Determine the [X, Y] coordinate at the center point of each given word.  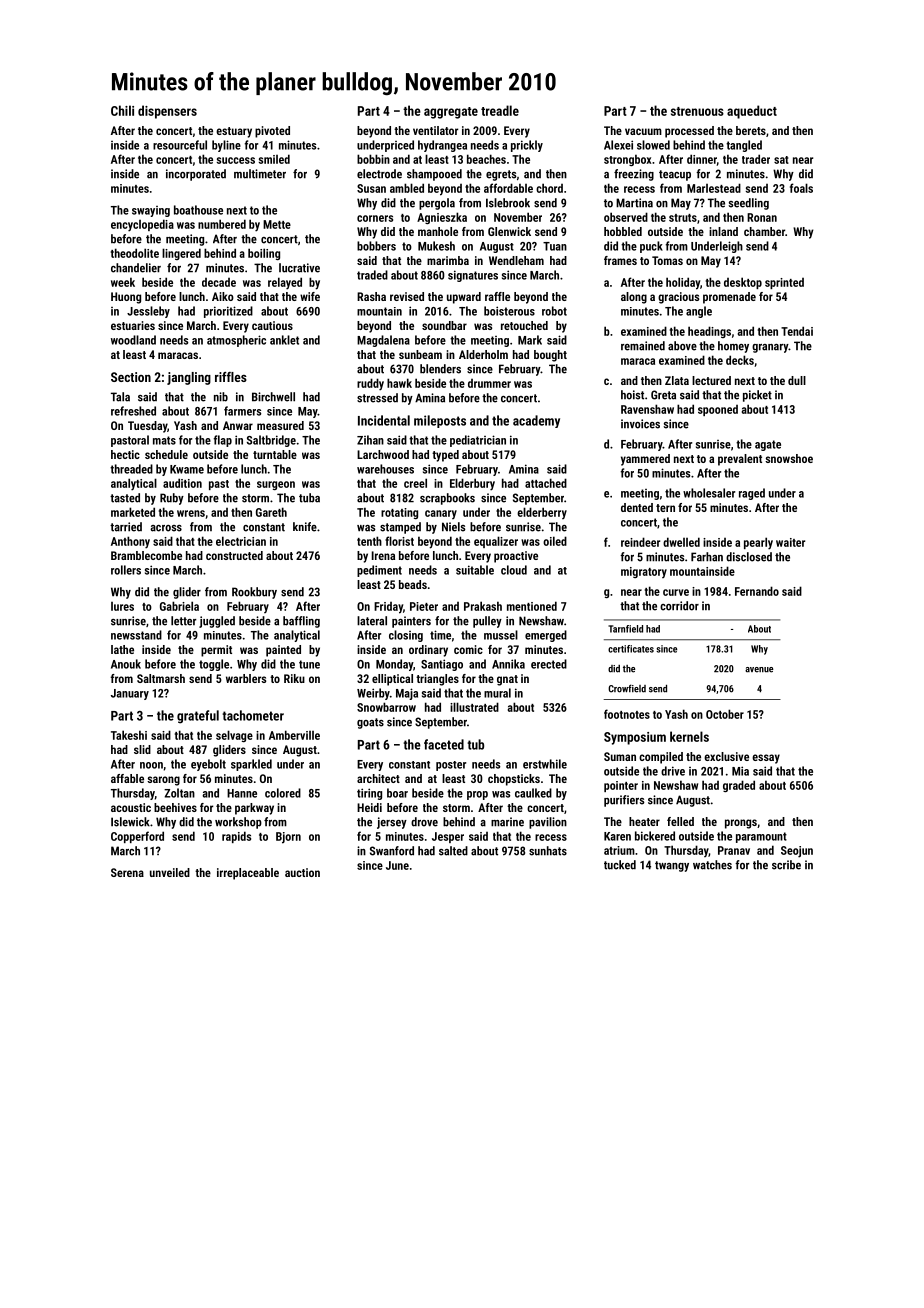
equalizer [496, 542]
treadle [500, 110]
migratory [644, 572]
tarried [126, 527]
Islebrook [508, 203]
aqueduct [752, 112]
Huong [126, 298]
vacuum [643, 131]
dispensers [167, 112]
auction [302, 872]
